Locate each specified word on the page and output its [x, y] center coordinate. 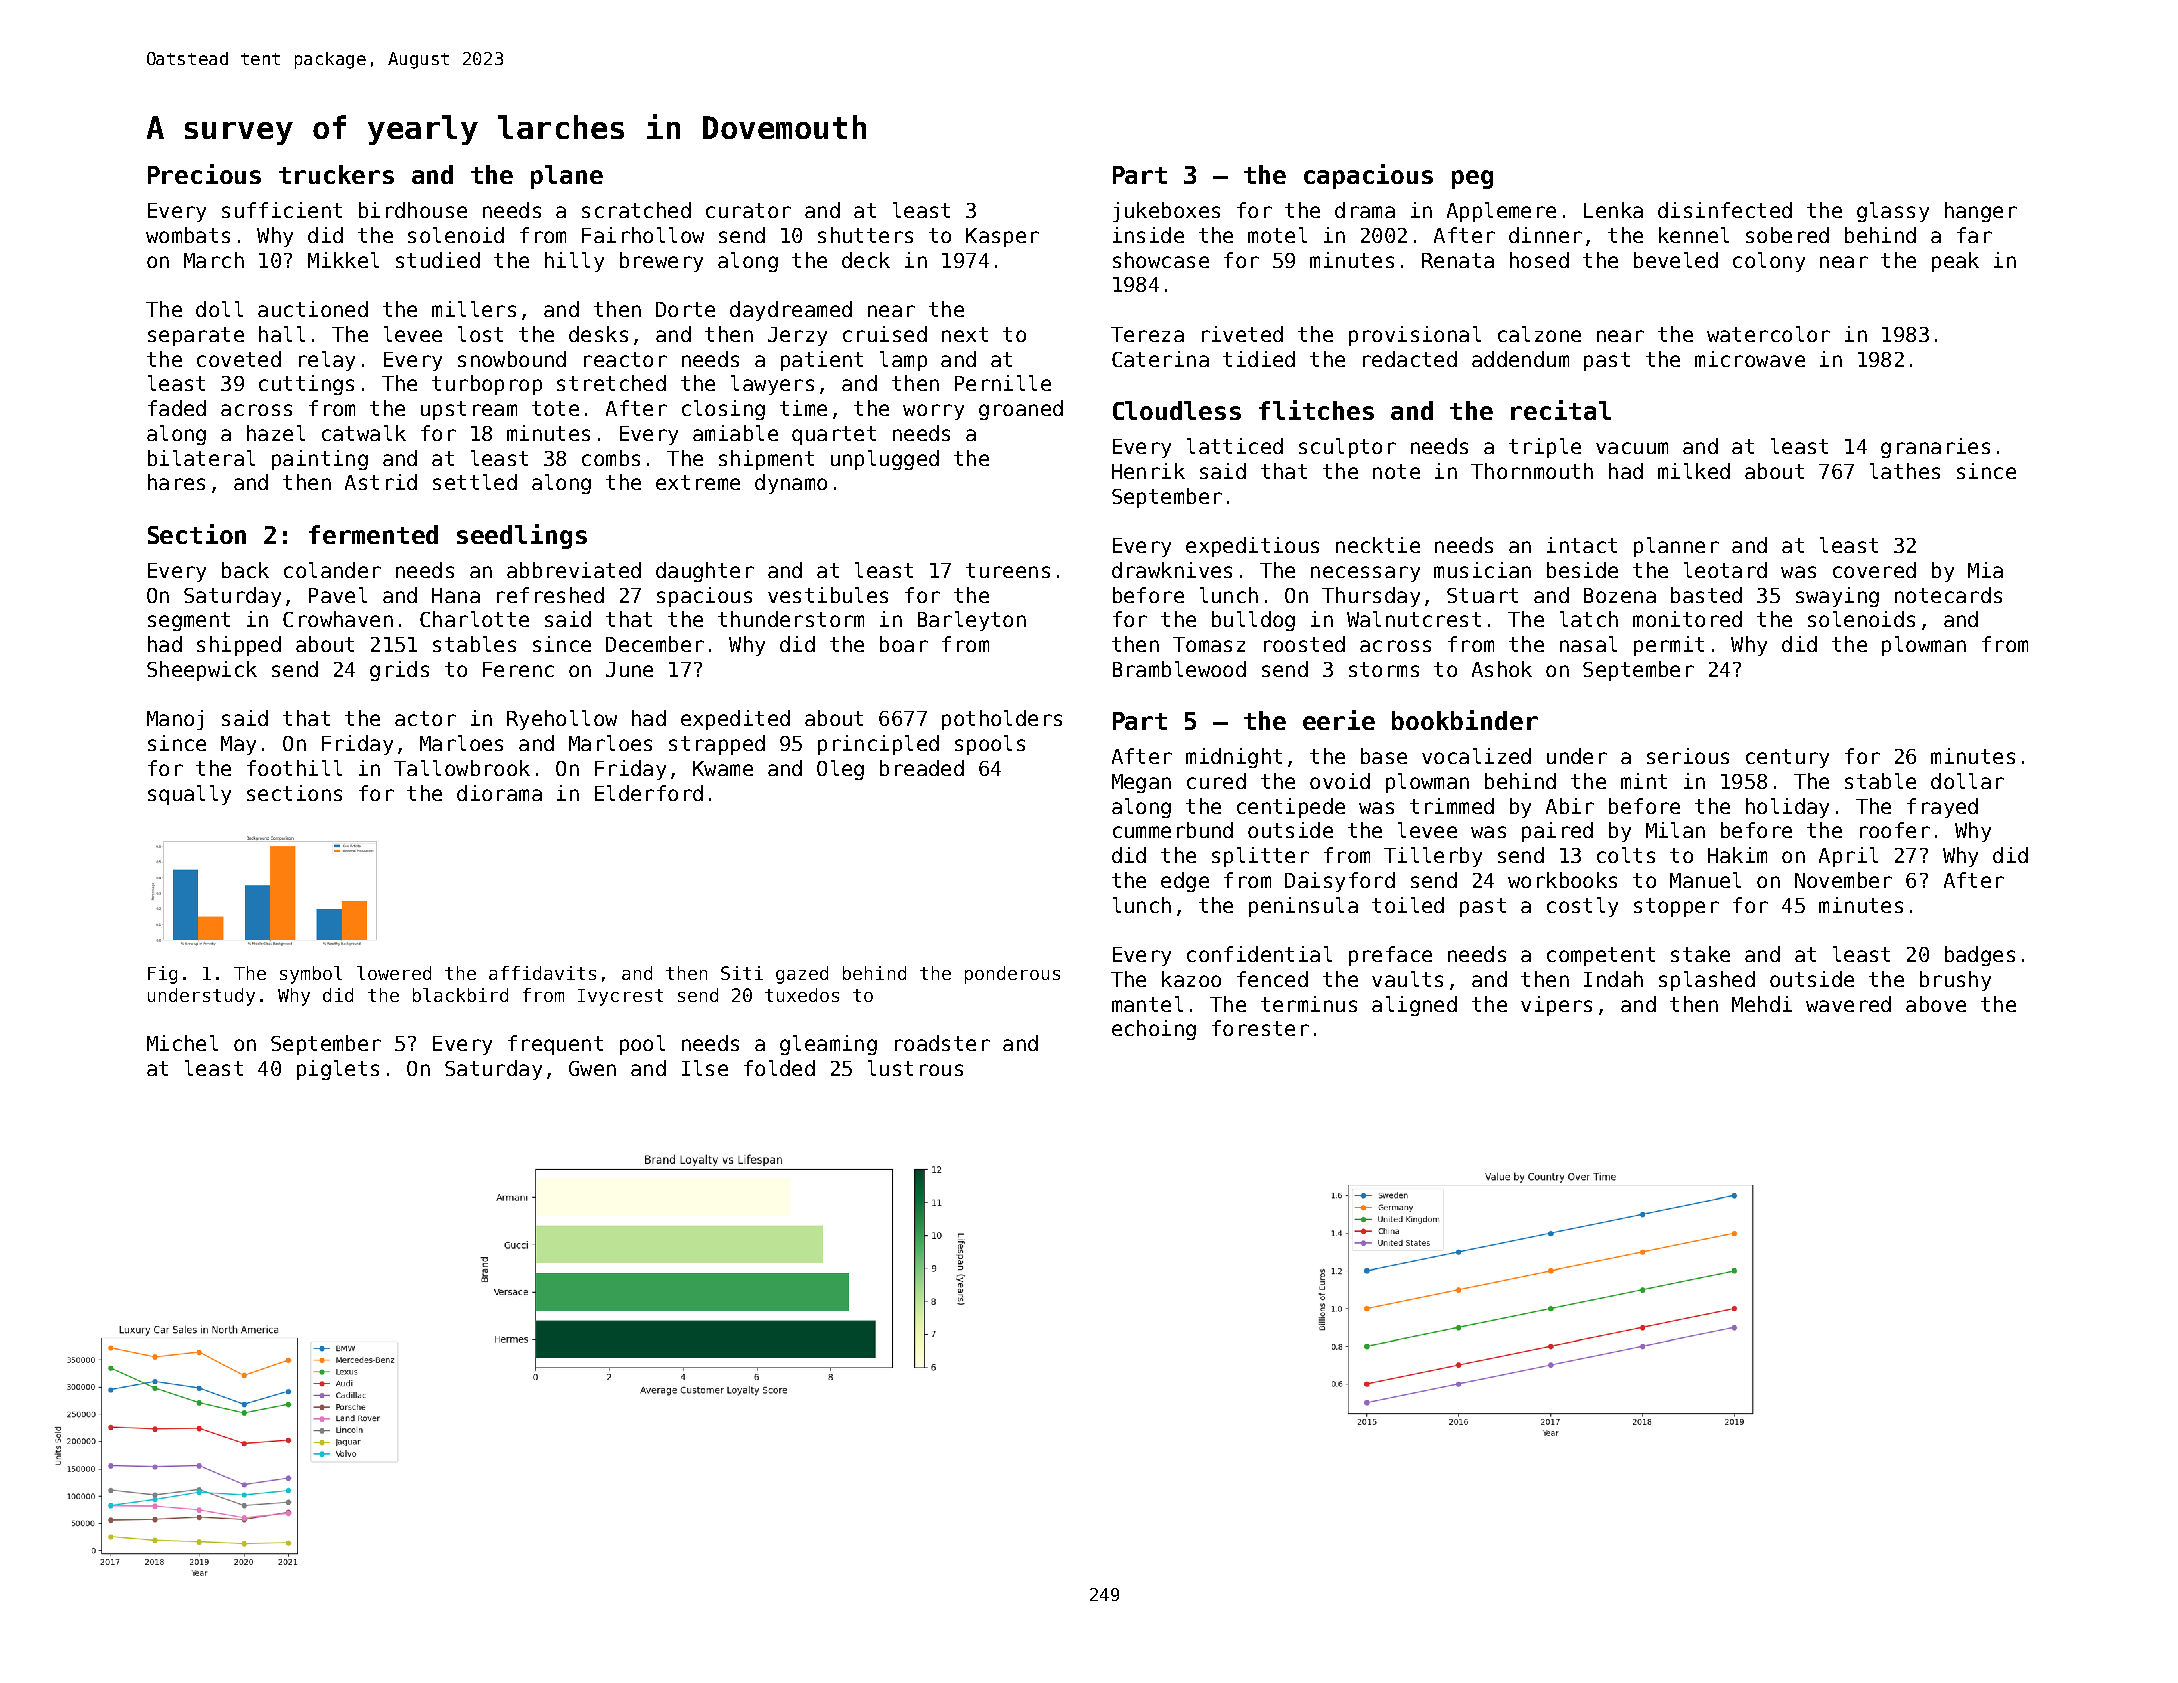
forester [1260, 1028]
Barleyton [972, 621]
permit [1669, 646]
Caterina [1160, 359]
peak [1955, 262]
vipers [1556, 1006]
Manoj [175, 720]
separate [196, 336]
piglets [338, 1070]
